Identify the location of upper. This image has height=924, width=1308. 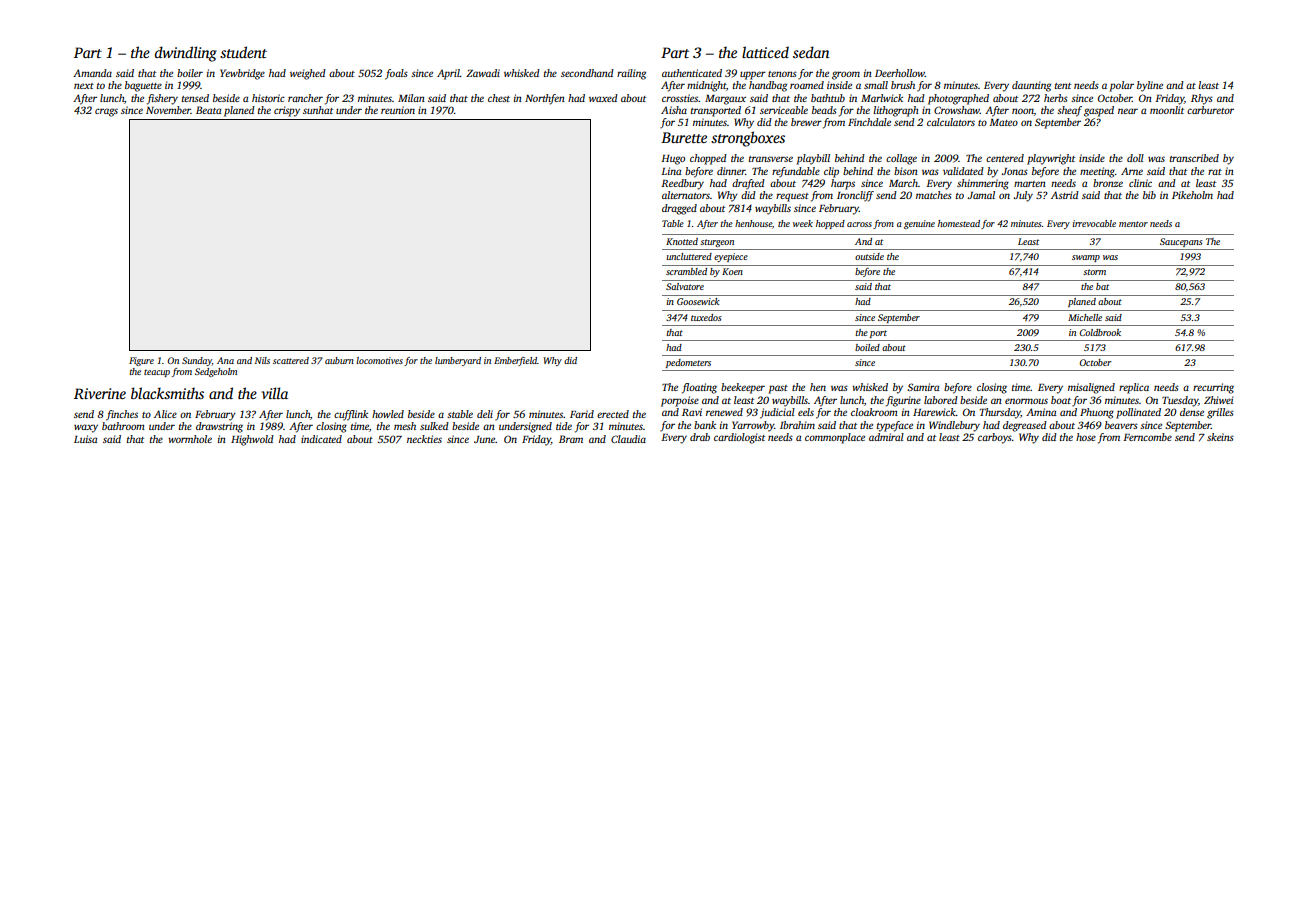
(753, 75).
